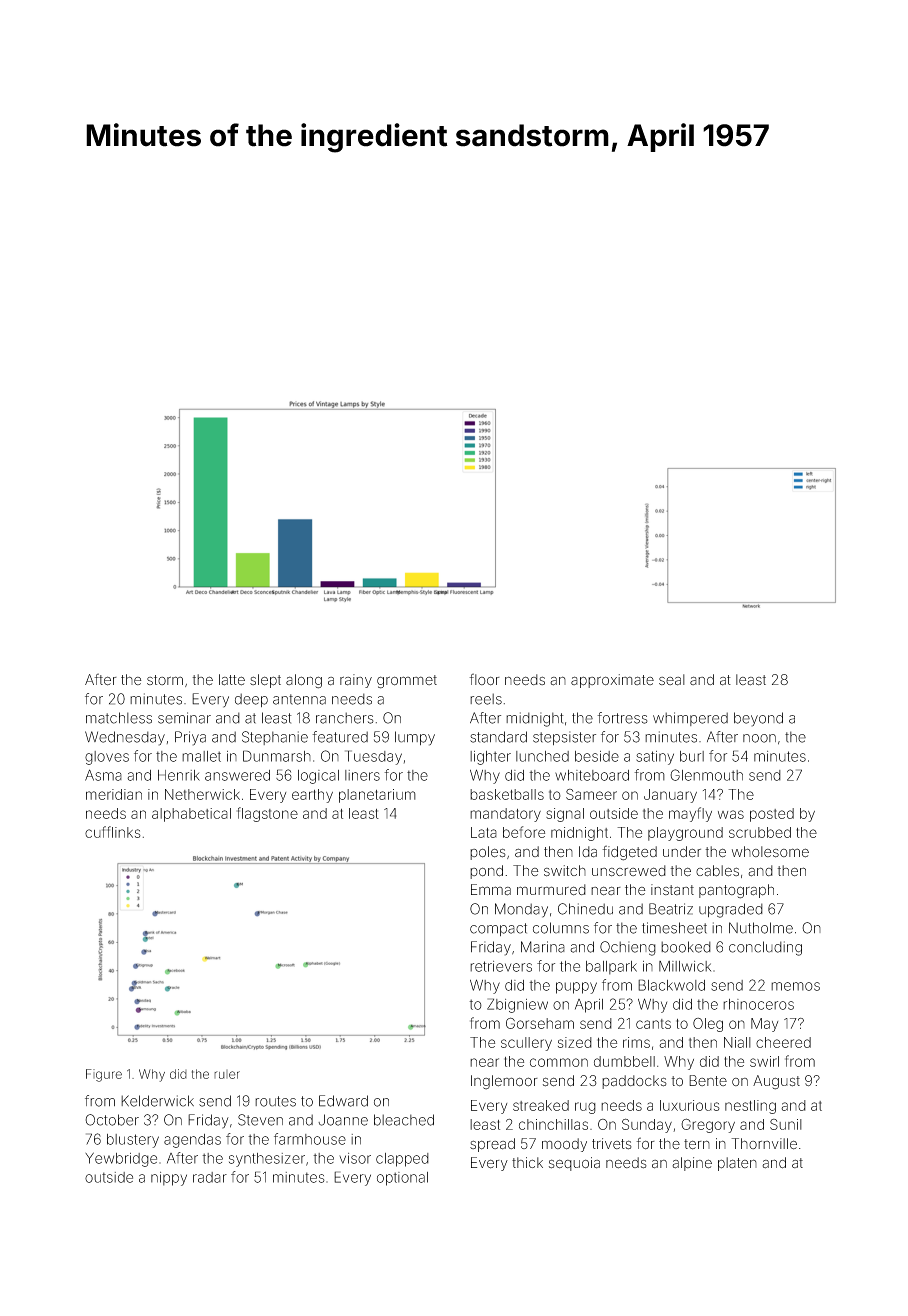  I want to click on grommet, so click(407, 682).
